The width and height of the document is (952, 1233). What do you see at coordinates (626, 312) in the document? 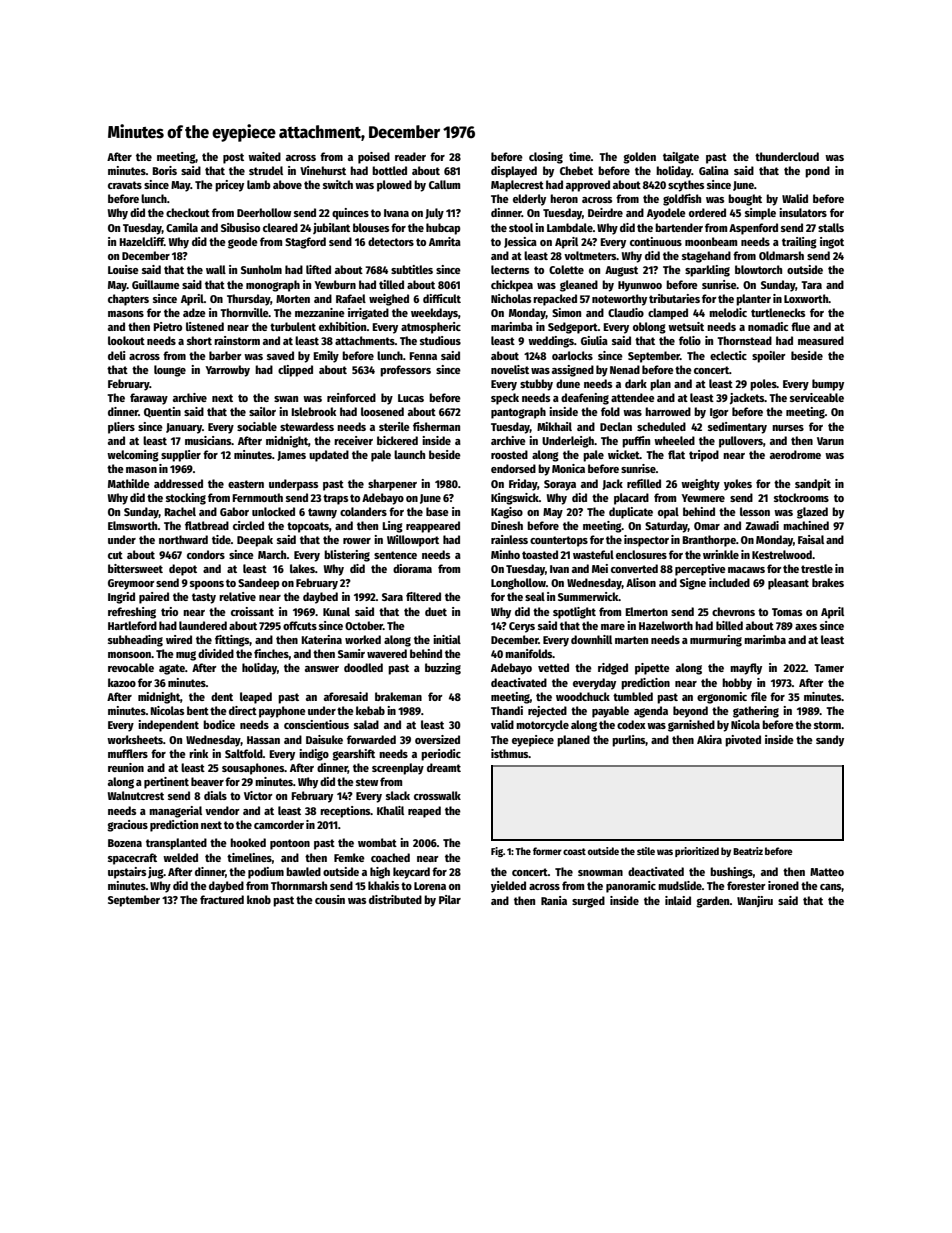
I see `Claudio` at bounding box center [626, 312].
